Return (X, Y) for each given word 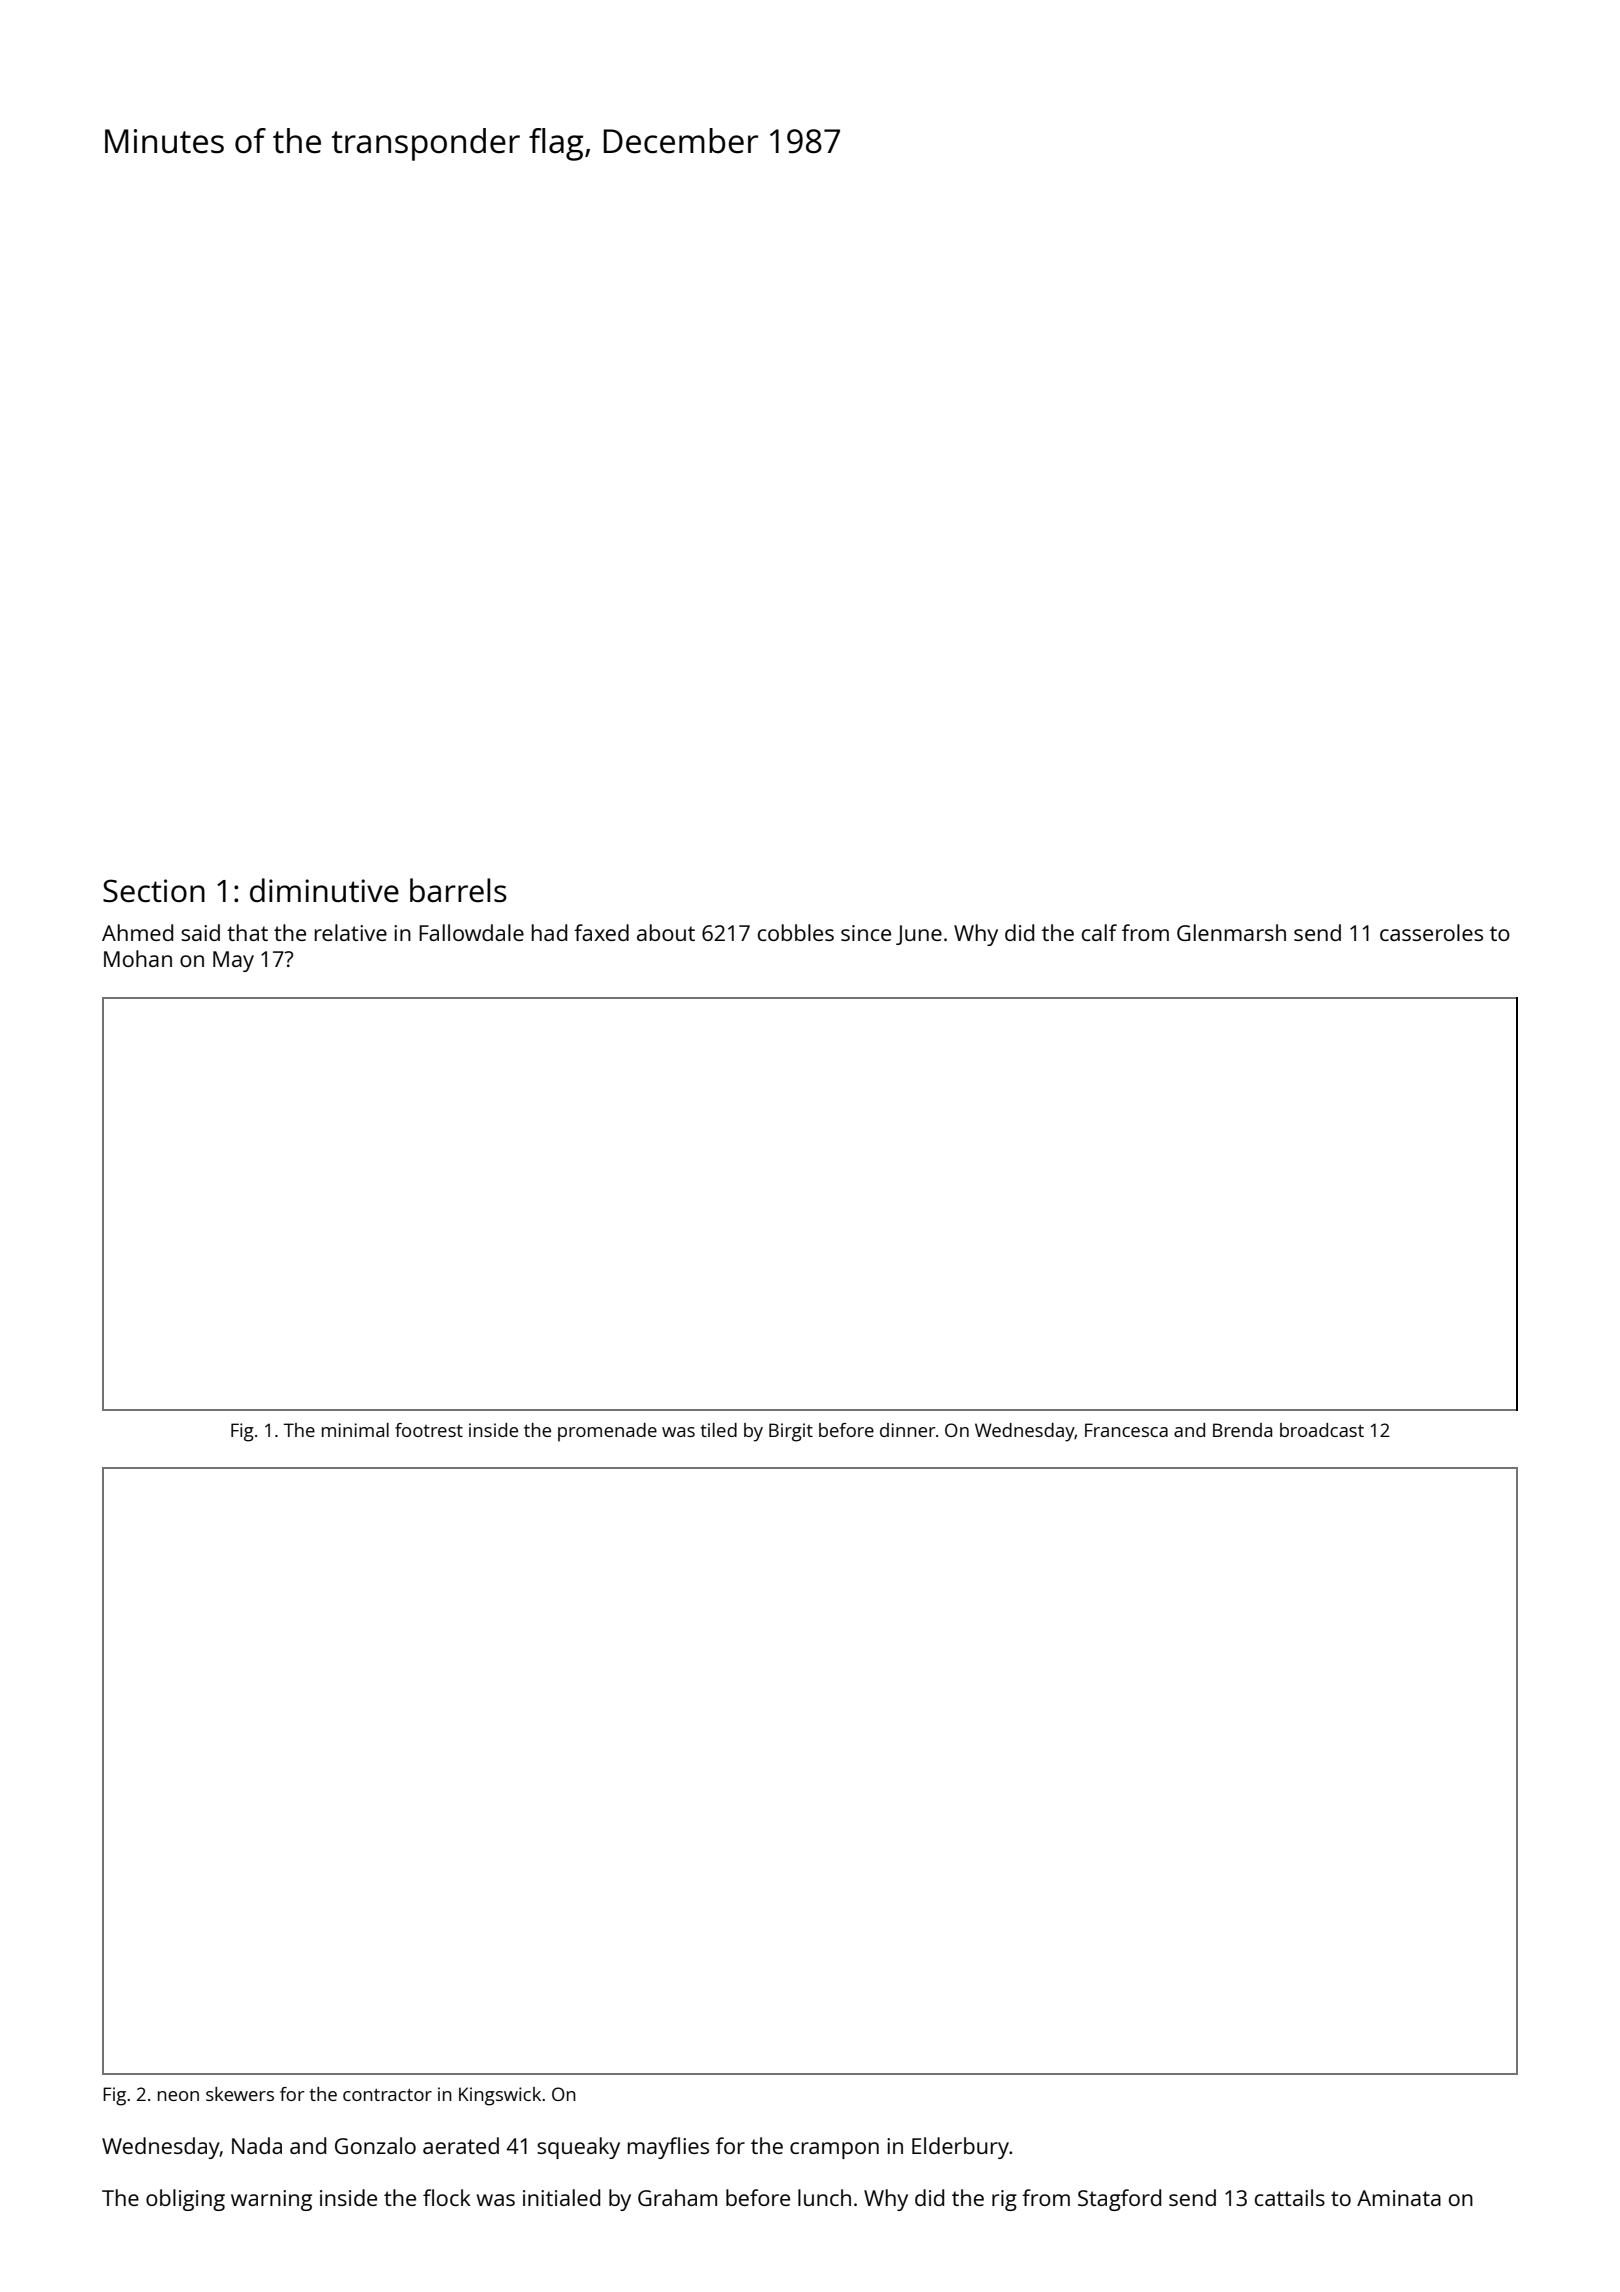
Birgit (791, 1432)
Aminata (1399, 2198)
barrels (458, 890)
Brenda (1242, 1430)
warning (271, 2200)
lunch (824, 2197)
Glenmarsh (1231, 932)
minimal (355, 1430)
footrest (429, 1430)
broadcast (1322, 1430)
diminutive (324, 890)
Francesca (1126, 1430)
